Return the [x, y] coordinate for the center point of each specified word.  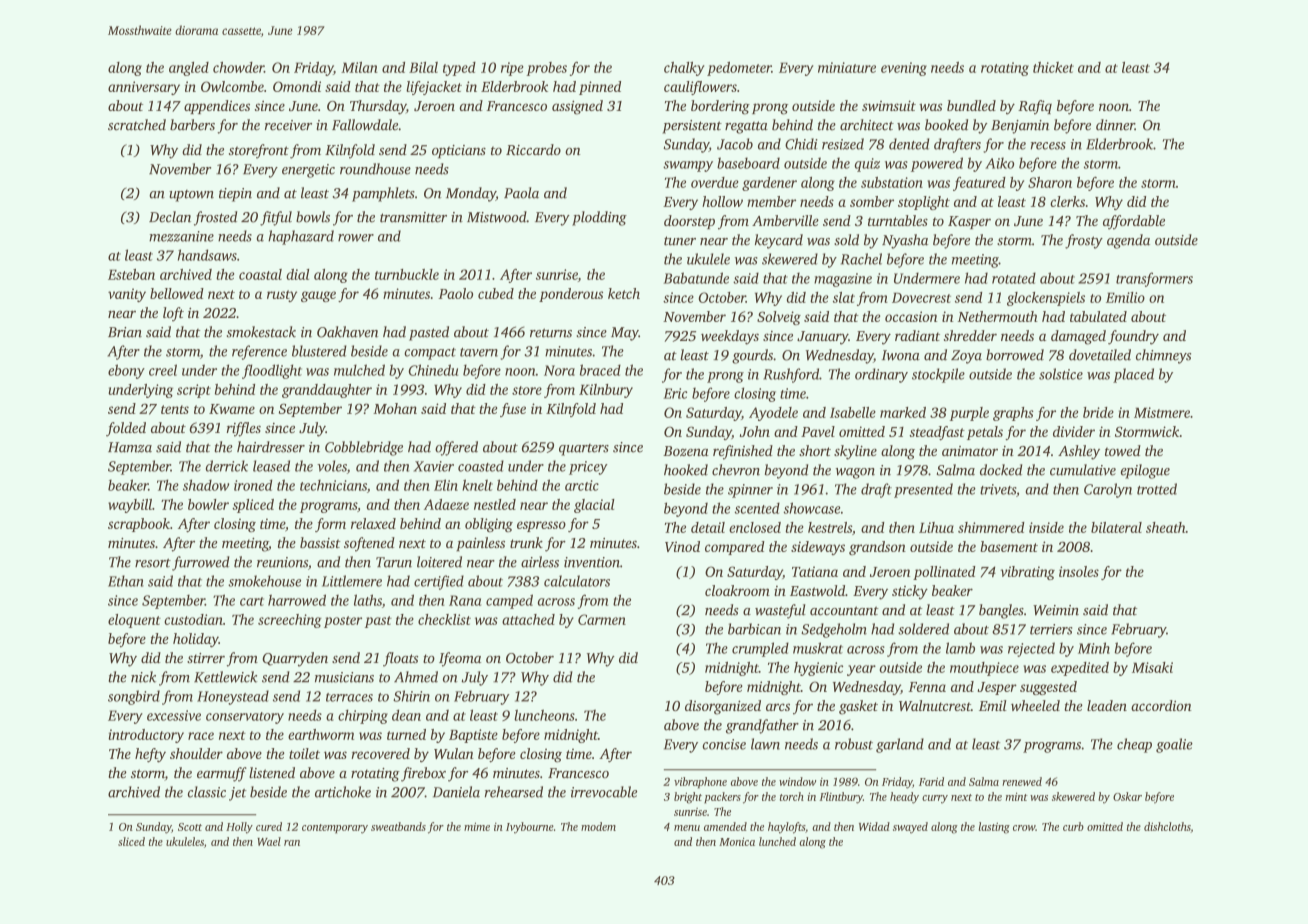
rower [356, 238]
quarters [584, 450]
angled [189, 69]
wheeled [1035, 705]
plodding [599, 218]
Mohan [395, 408]
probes [546, 69]
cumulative [1083, 470]
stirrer [206, 658]
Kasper [969, 222]
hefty [150, 755]
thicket [1053, 67]
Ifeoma [460, 659]
